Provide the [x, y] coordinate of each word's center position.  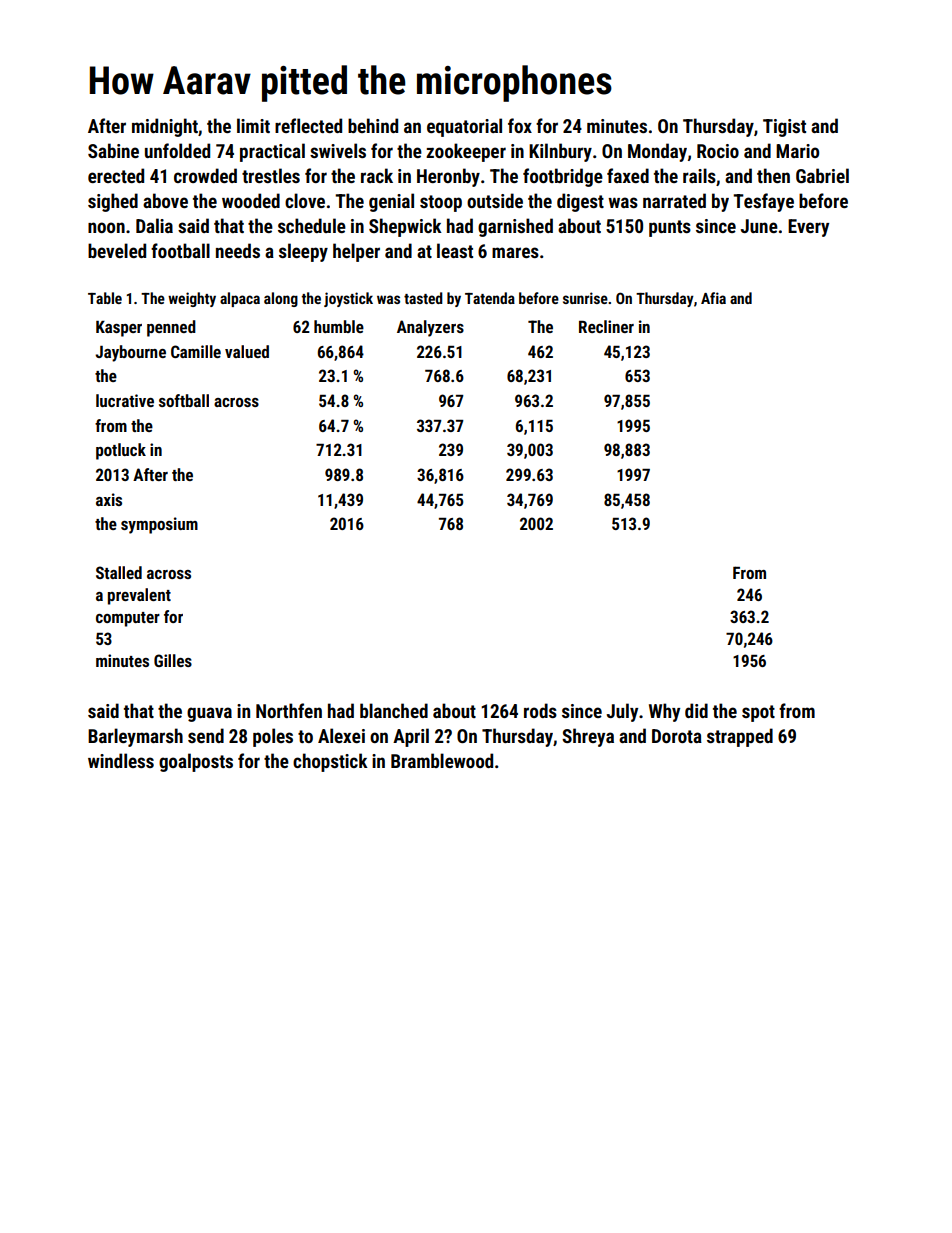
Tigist [784, 128]
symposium [159, 525]
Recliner [606, 326]
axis [109, 499]
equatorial [464, 127]
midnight [165, 127]
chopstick [330, 762]
